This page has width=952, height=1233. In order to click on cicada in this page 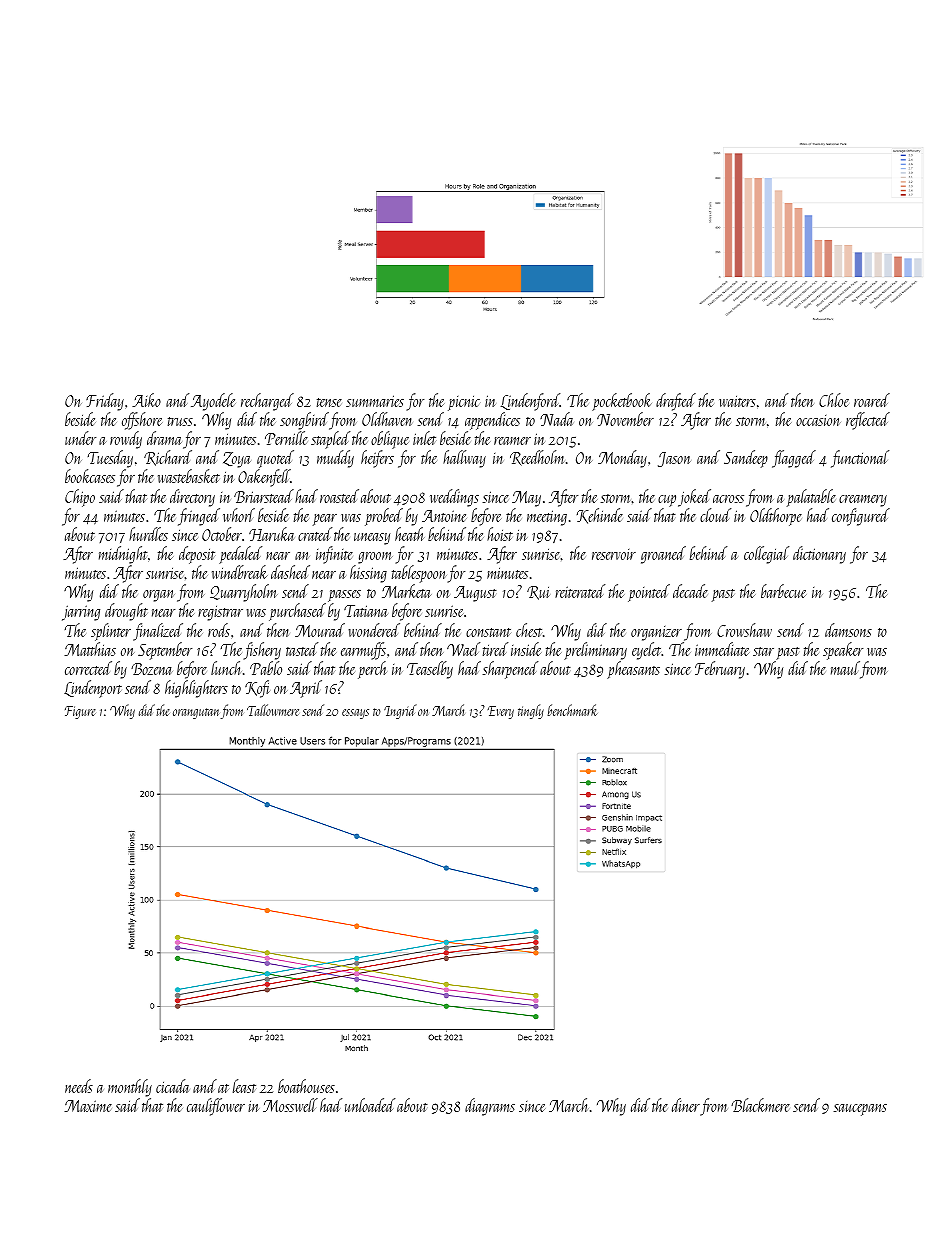, I will do `click(172, 1086)`.
